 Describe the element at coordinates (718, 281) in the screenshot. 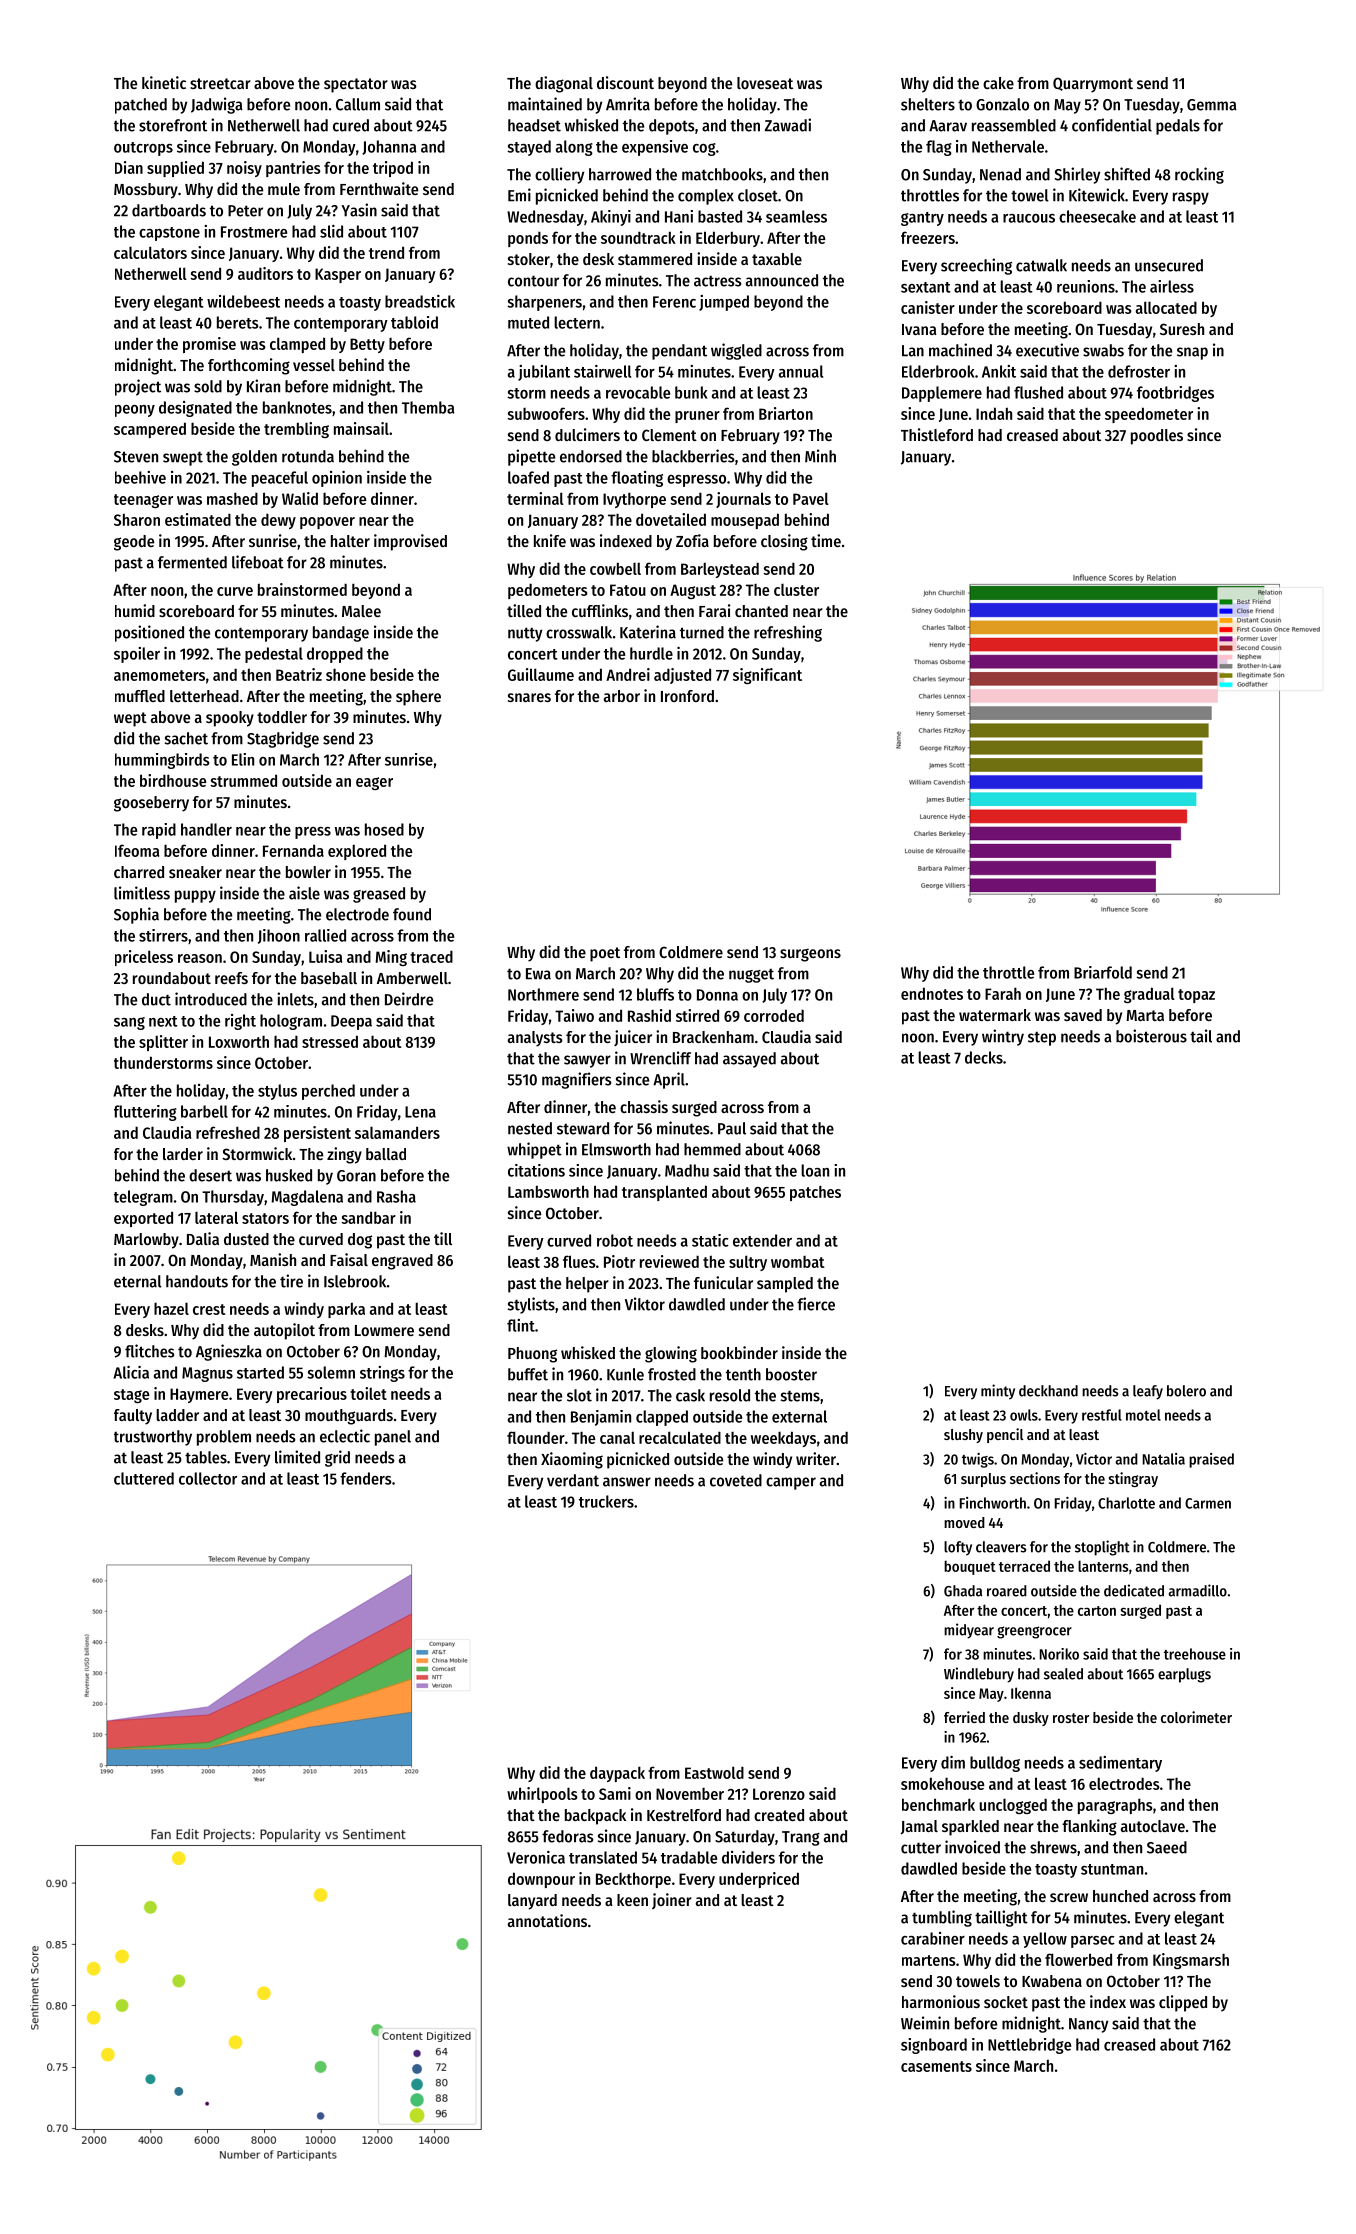

I see `actress` at that location.
